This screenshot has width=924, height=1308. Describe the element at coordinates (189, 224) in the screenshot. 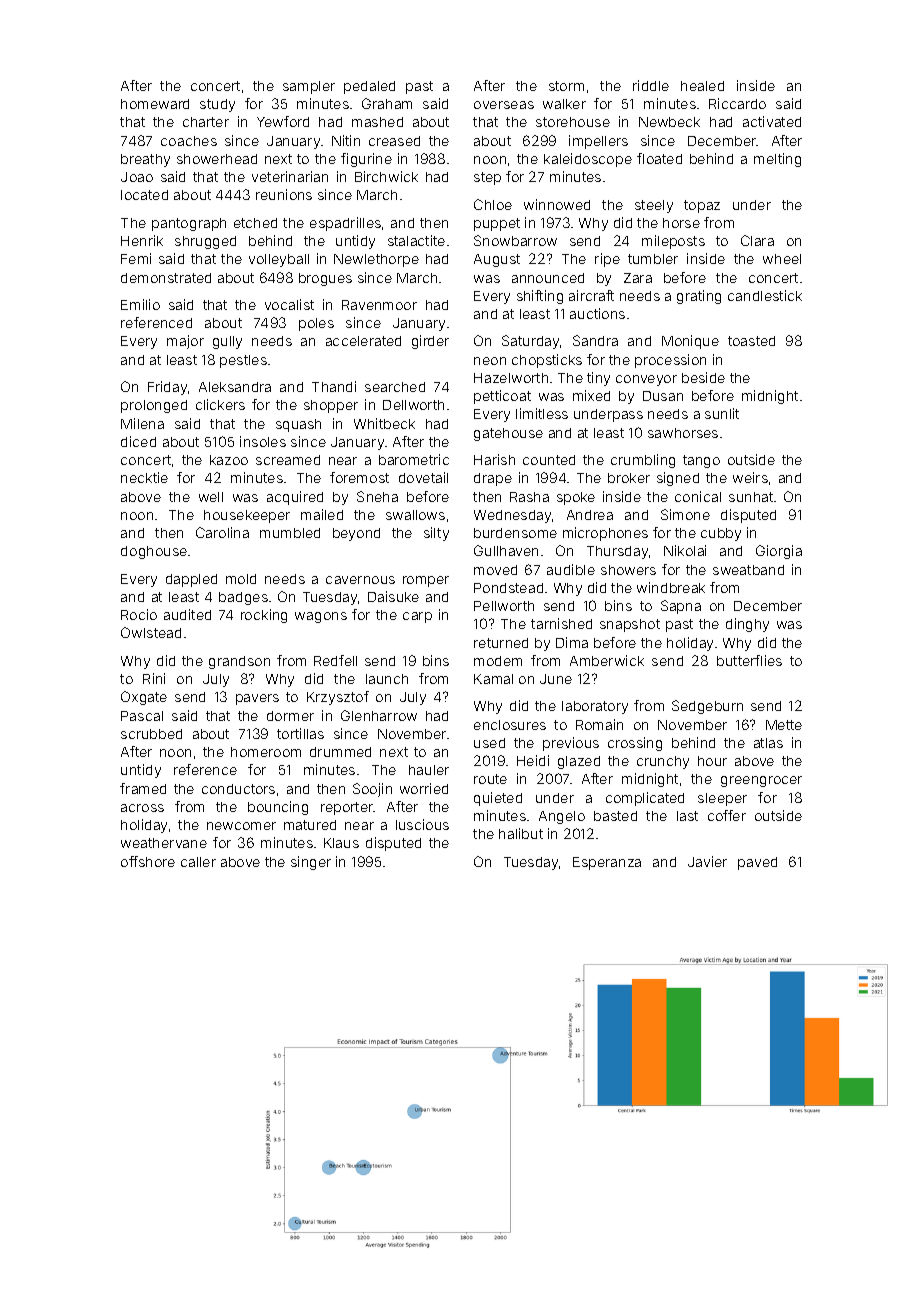

I see `pantograph` at that location.
